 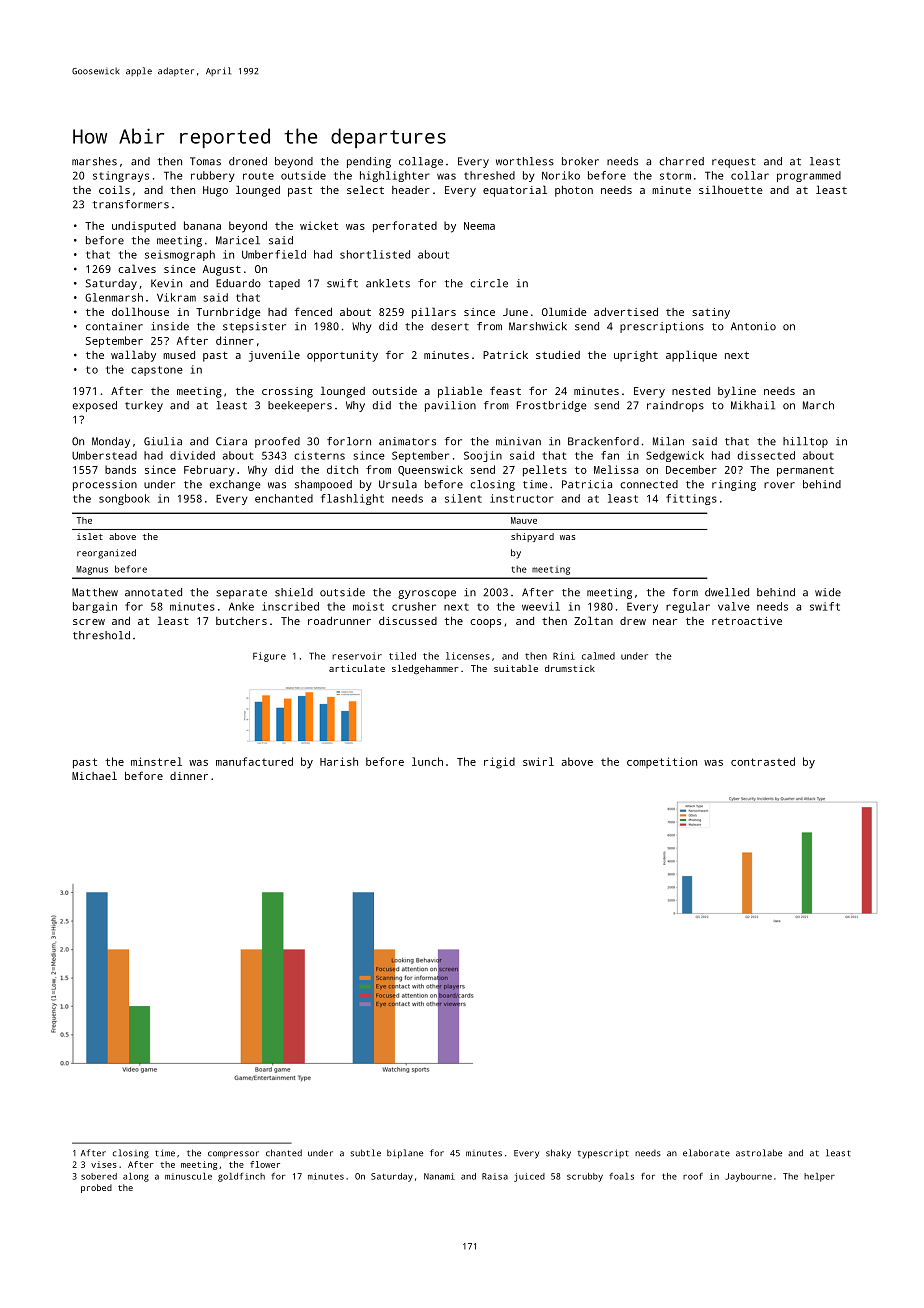 What do you see at coordinates (96, 1188) in the screenshot?
I see `probed` at bounding box center [96, 1188].
